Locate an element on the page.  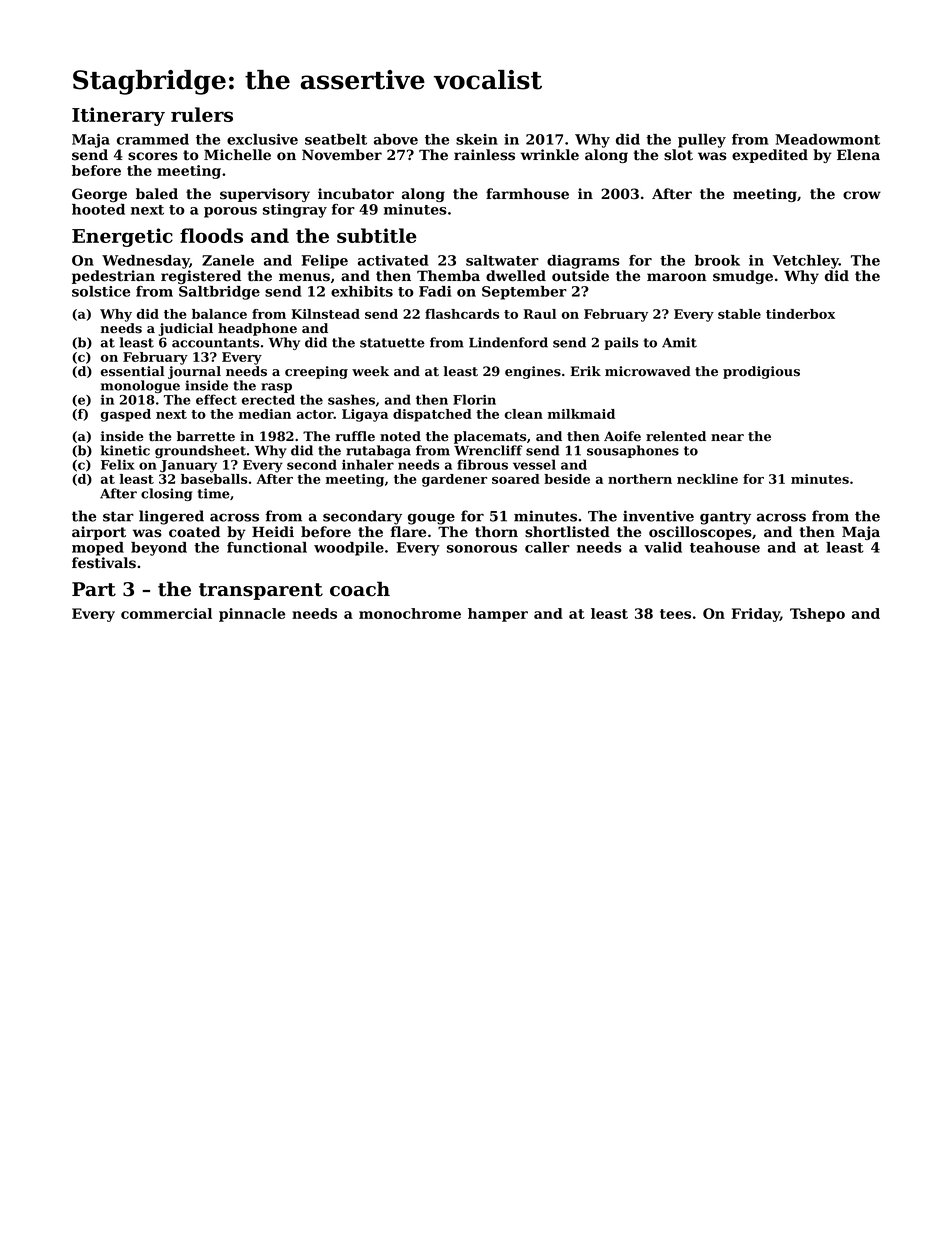
beyond is located at coordinates (159, 549).
